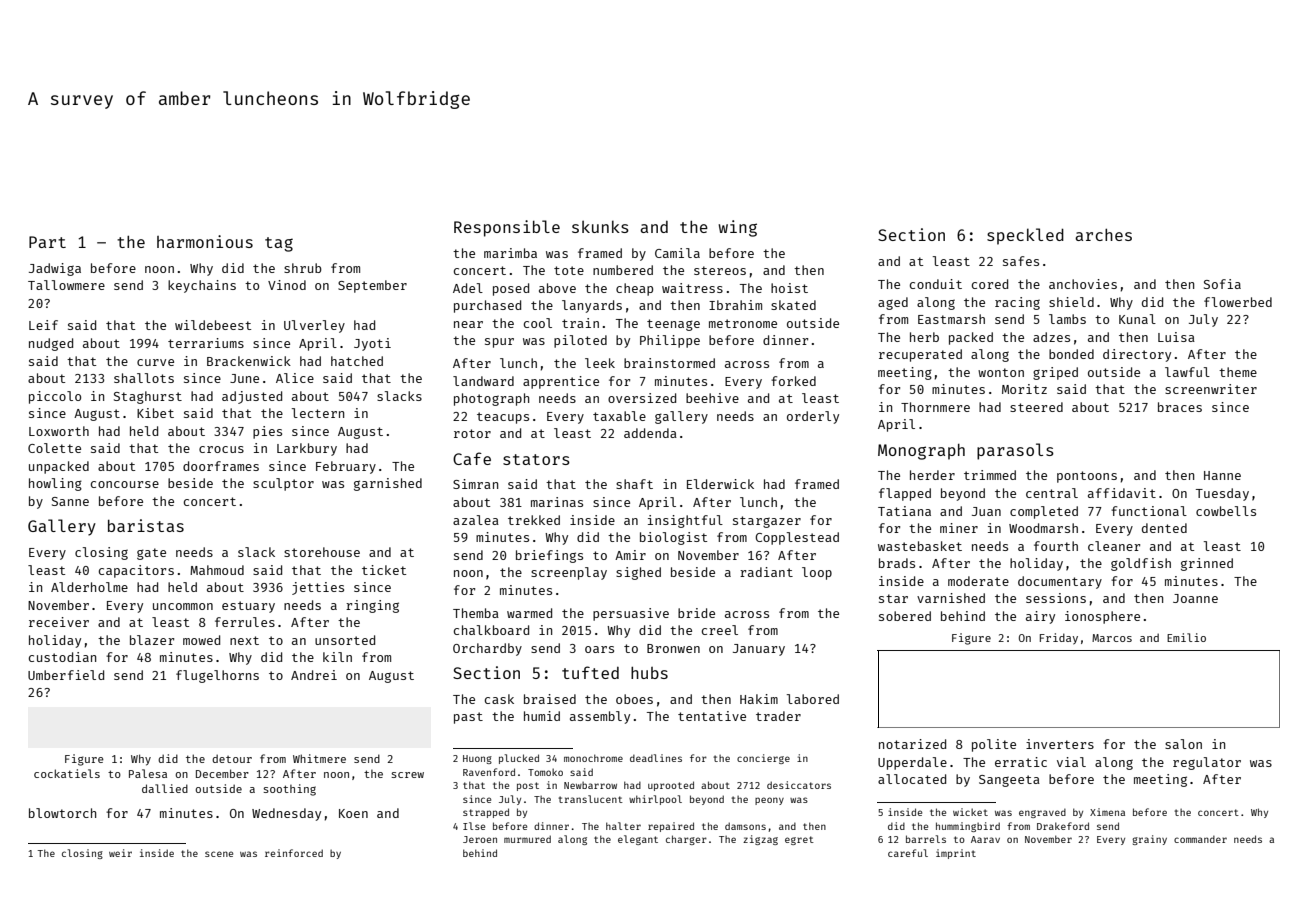 This document has width=1308, height=924. Describe the element at coordinates (221, 449) in the document. I see `crocus` at that location.
